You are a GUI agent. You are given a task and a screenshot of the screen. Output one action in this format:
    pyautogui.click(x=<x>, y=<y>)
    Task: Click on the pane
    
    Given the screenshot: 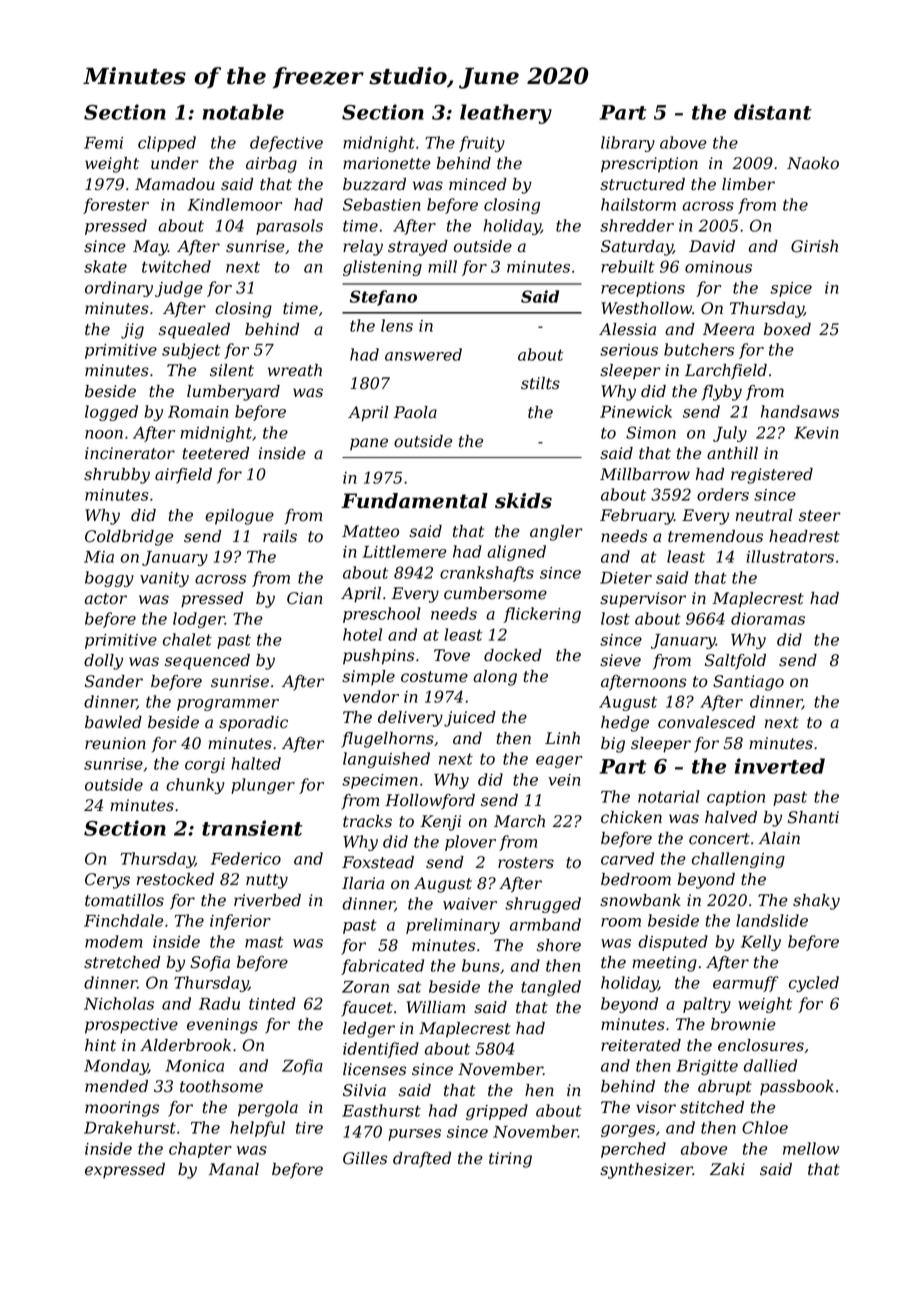 What is the action you would take?
    pyautogui.click(x=369, y=444)
